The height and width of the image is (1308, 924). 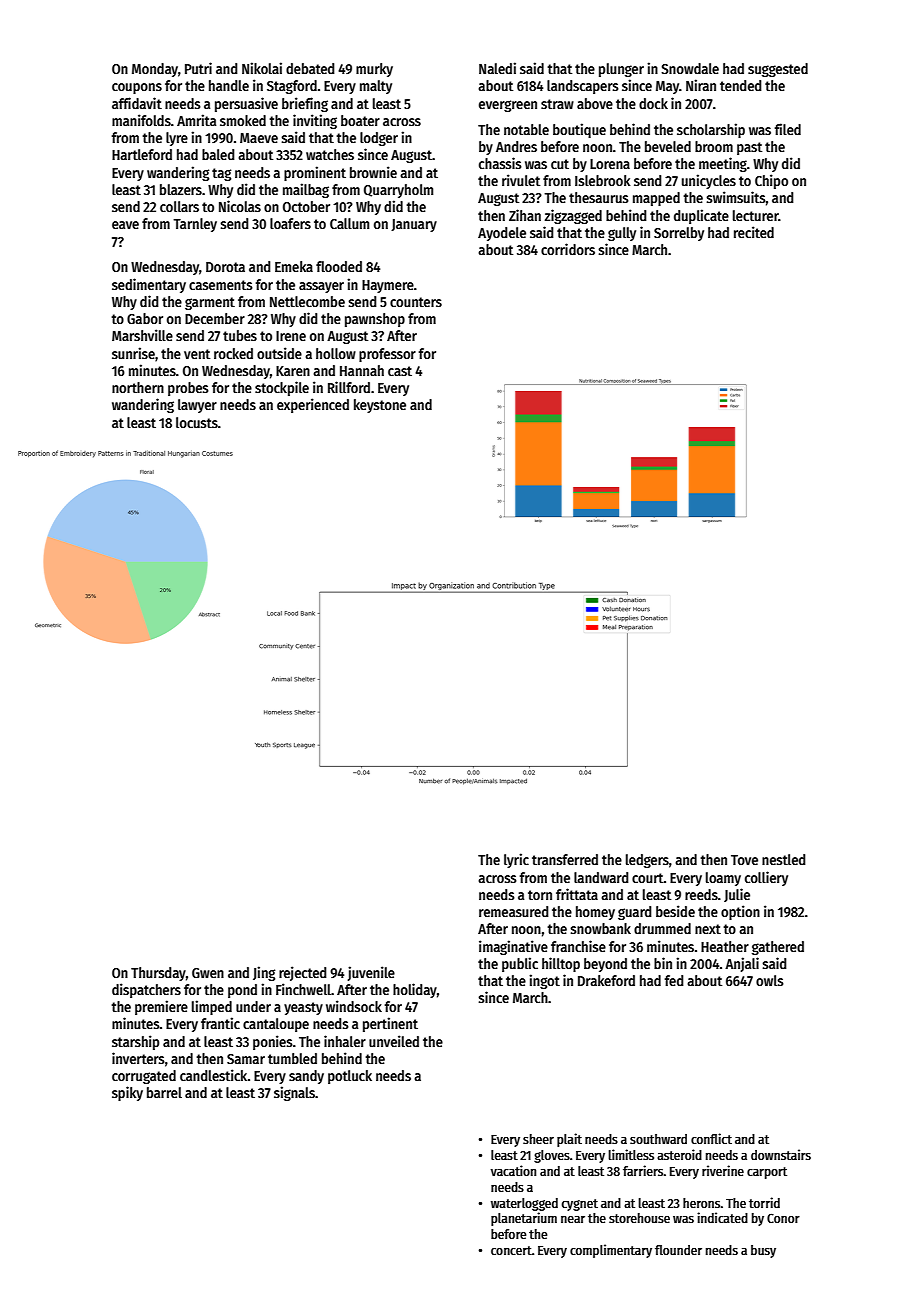 What do you see at coordinates (516, 860) in the image?
I see `lyric` at bounding box center [516, 860].
